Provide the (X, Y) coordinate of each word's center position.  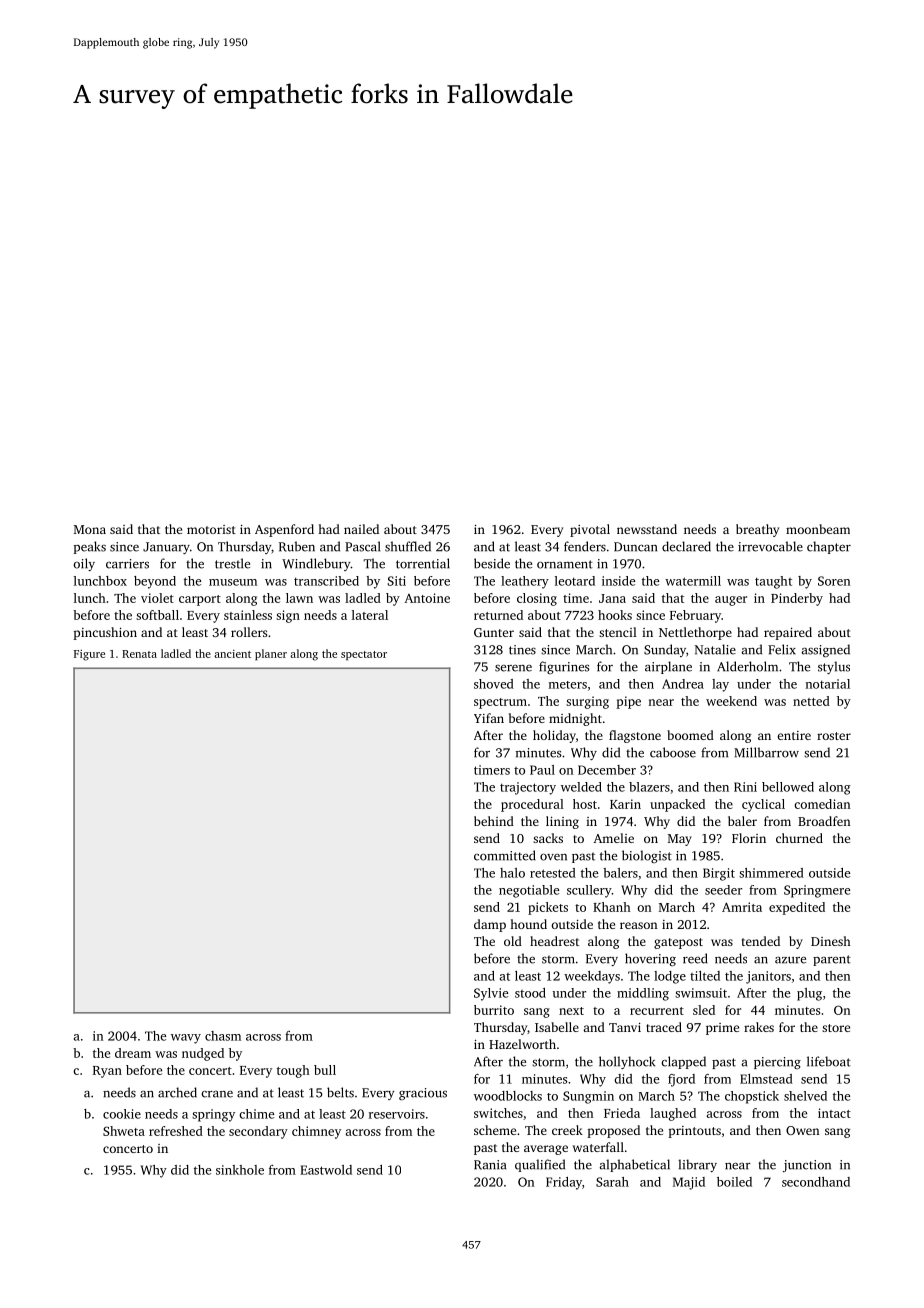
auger (731, 601)
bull (325, 1070)
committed (505, 855)
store (836, 1028)
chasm (223, 1036)
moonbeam (818, 529)
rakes (759, 1027)
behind (494, 821)
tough (293, 1071)
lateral (370, 615)
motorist (211, 529)
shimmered (771, 873)
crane (217, 1094)
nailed (361, 529)
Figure (89, 655)
